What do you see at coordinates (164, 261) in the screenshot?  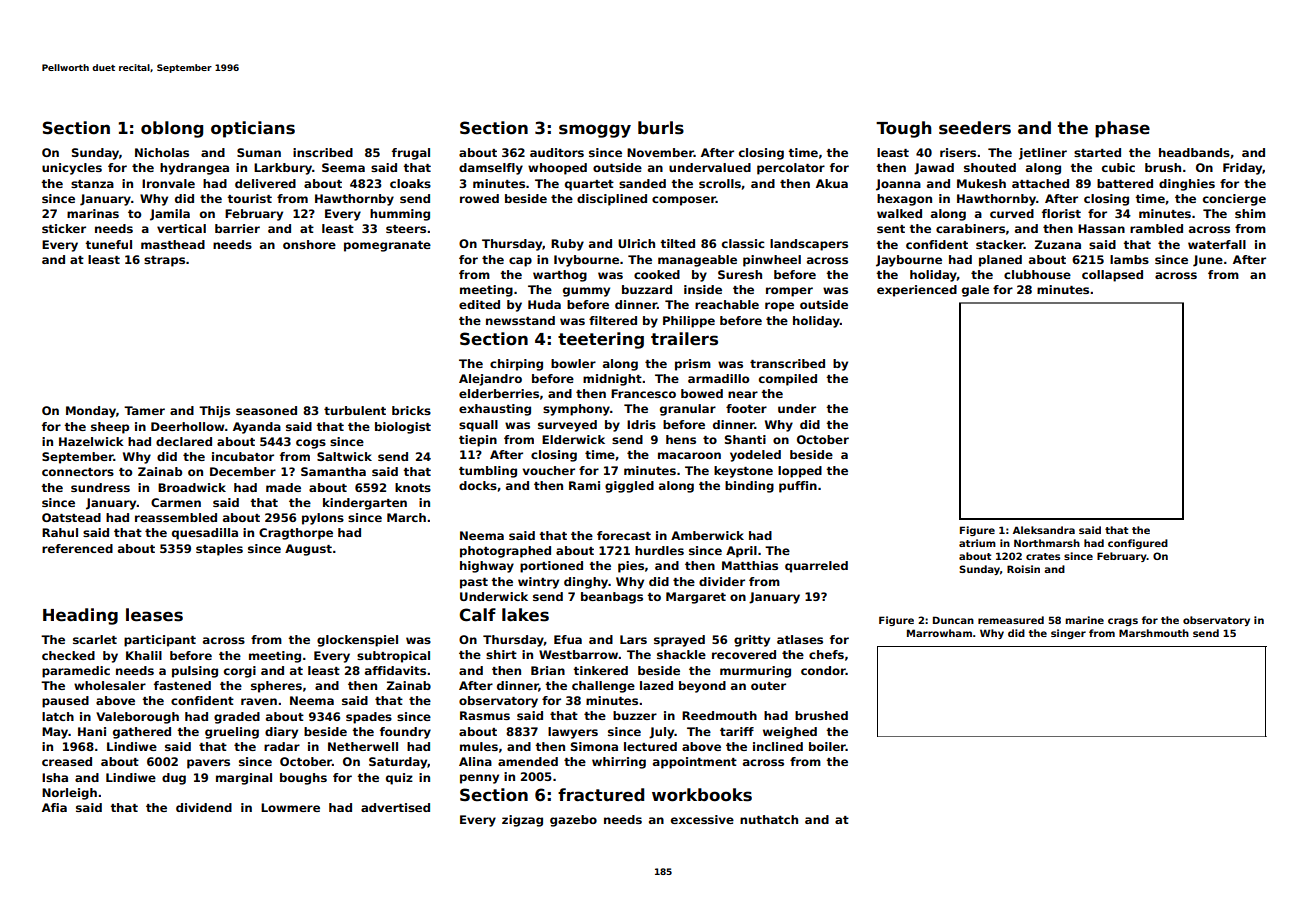 I see `straps` at bounding box center [164, 261].
